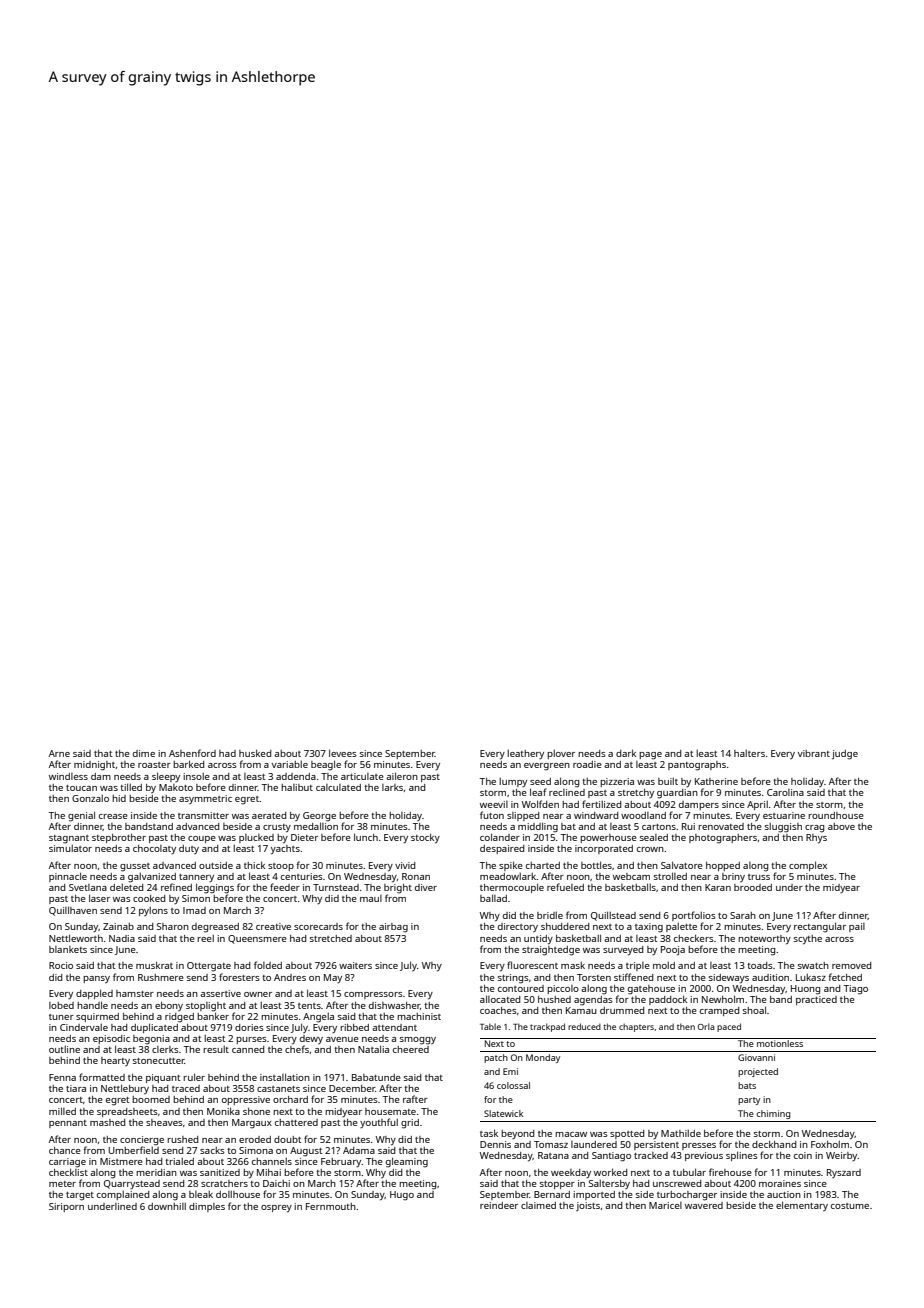  Describe the element at coordinates (604, 849) in the image. I see `incorporated` at that location.
